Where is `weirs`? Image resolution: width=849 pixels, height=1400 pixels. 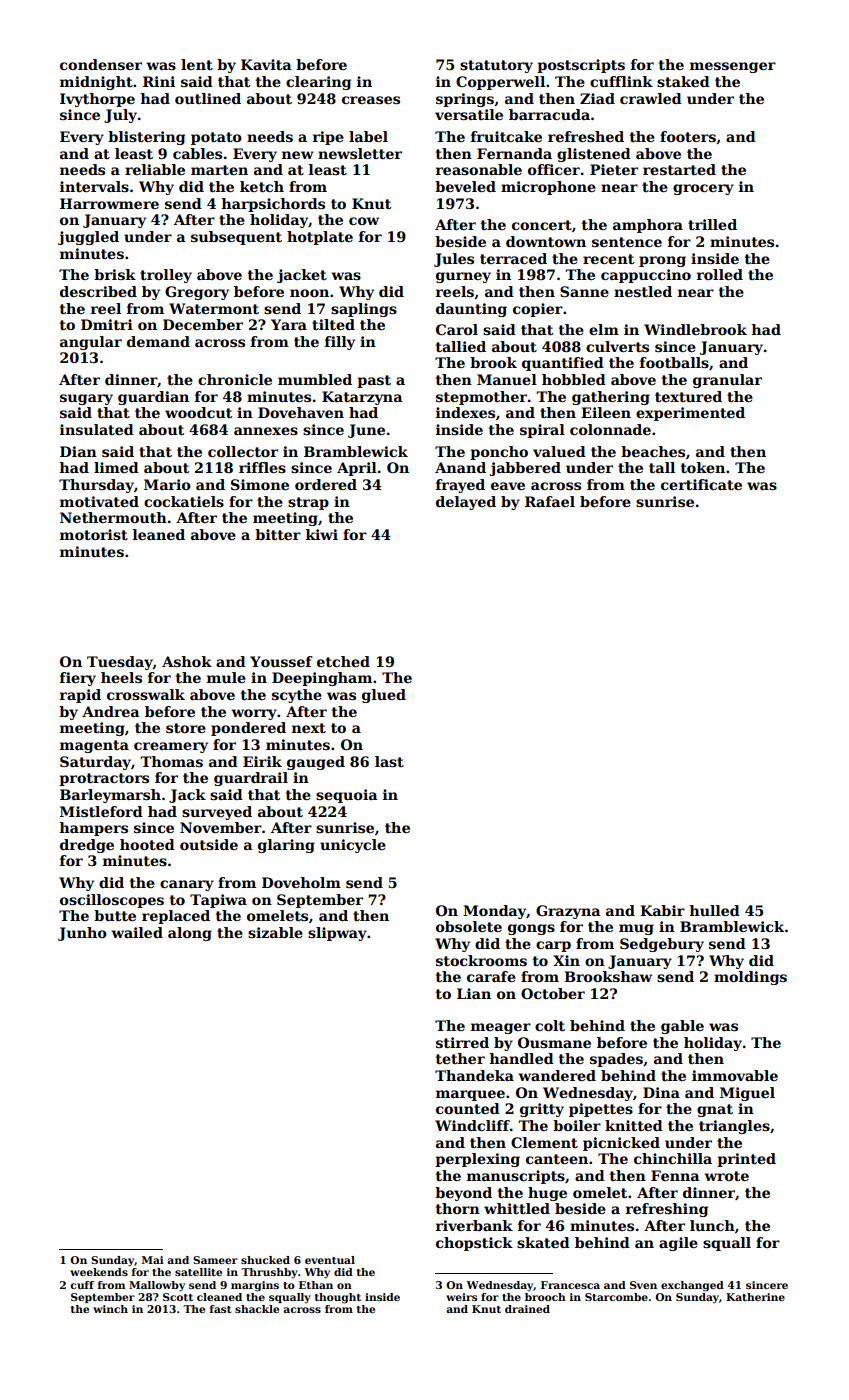 weirs is located at coordinates (461, 1297).
